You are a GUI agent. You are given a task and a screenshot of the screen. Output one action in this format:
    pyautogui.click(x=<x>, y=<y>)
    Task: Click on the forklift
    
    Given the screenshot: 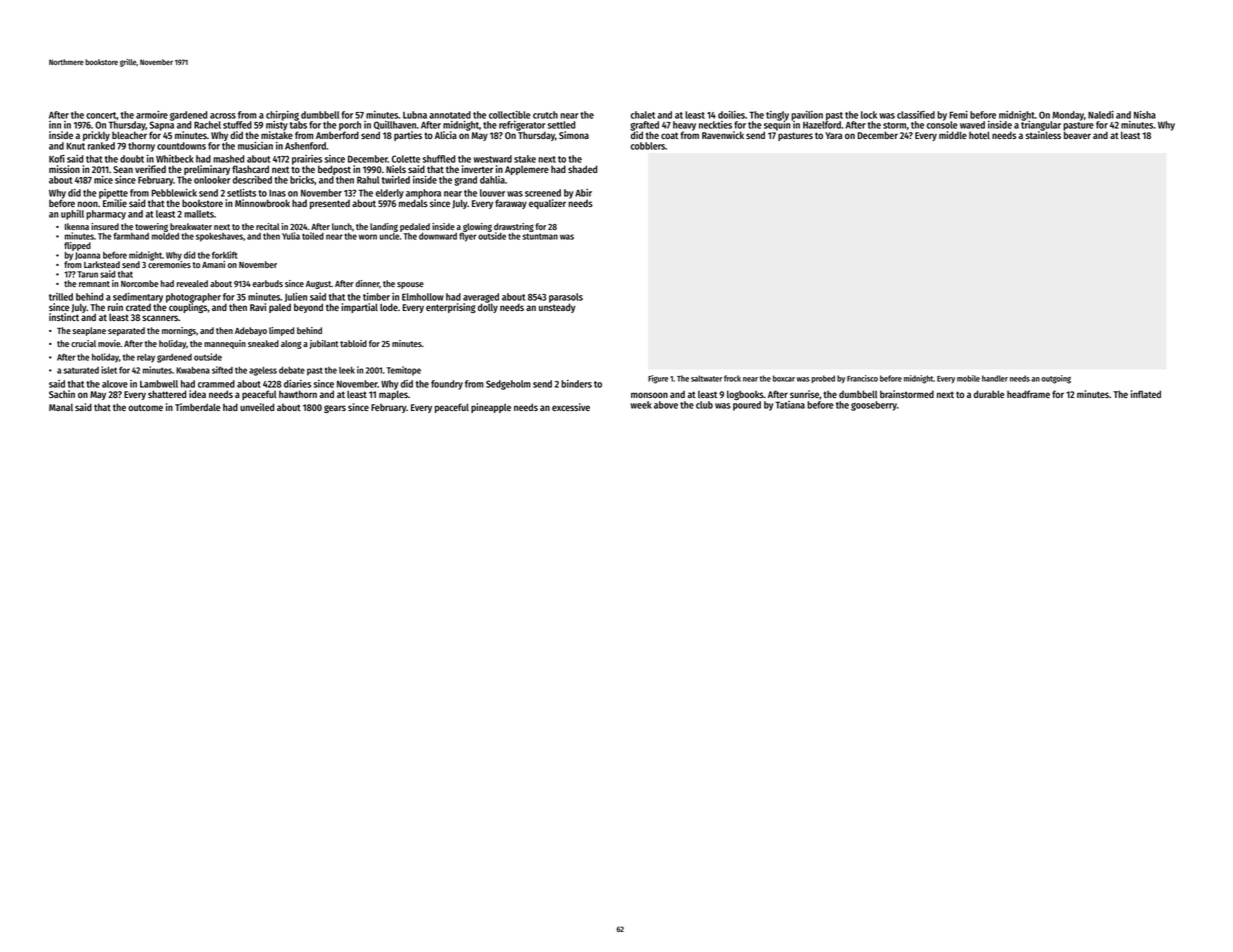 What is the action you would take?
    pyautogui.click(x=225, y=255)
